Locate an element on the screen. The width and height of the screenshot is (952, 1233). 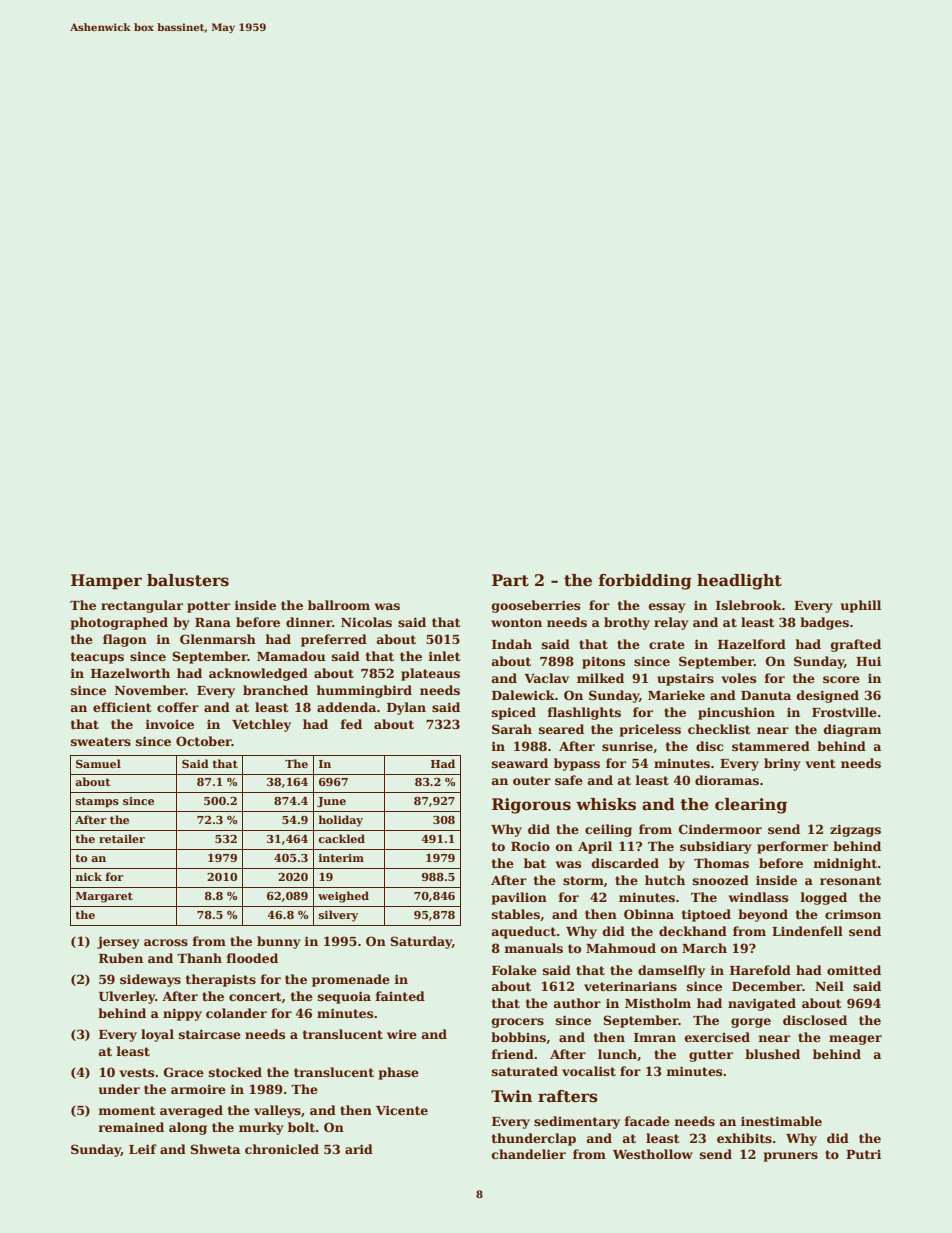
efficient is located at coordinates (122, 707).
